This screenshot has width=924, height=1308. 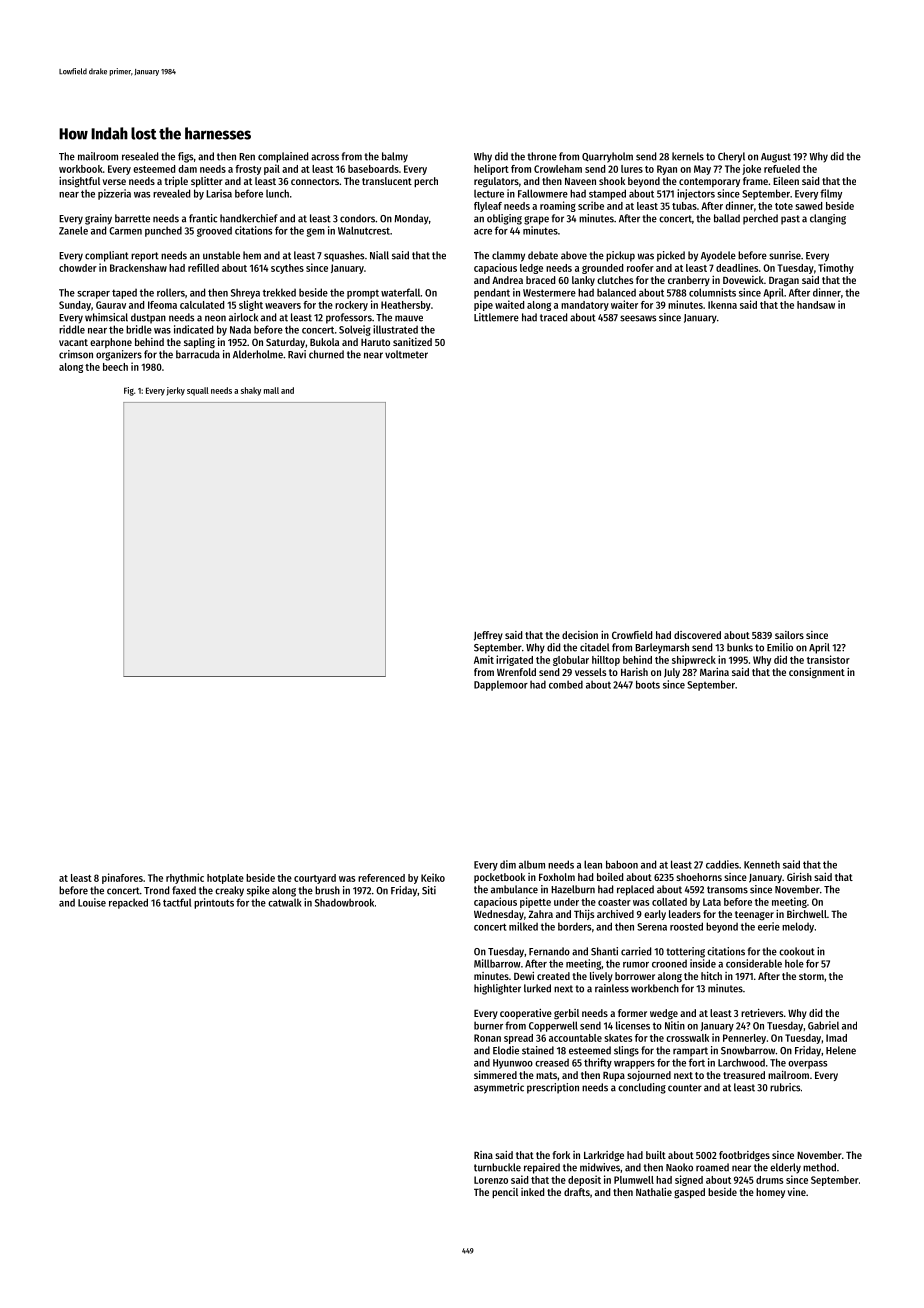 I want to click on Birchwell, so click(x=807, y=914).
